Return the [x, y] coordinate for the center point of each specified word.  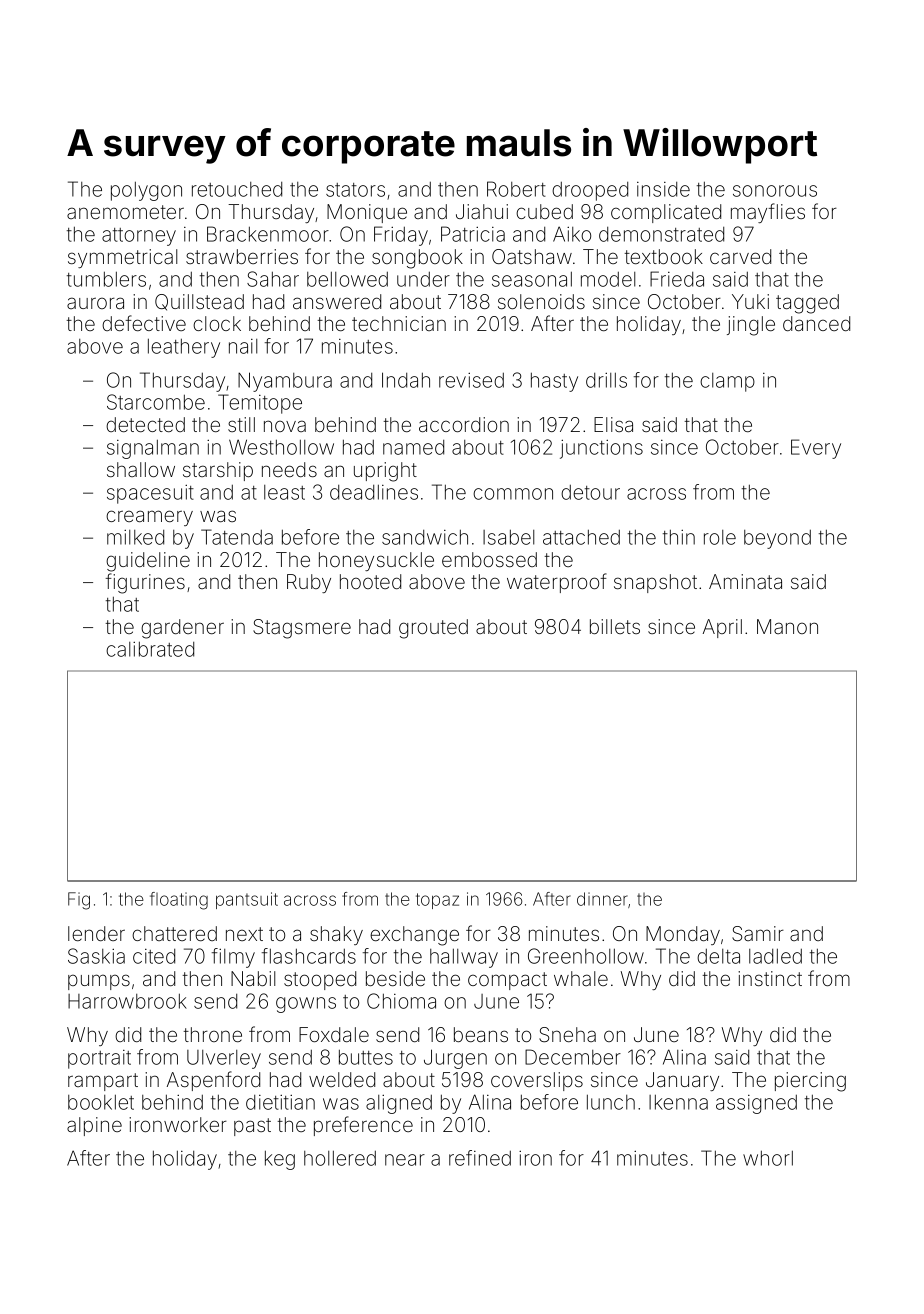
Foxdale [334, 1034]
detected [145, 424]
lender [96, 933]
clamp [727, 382]
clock [217, 323]
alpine [94, 1126]
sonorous [775, 191]
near [405, 1160]
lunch [611, 1102]
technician [399, 323]
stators [355, 190]
